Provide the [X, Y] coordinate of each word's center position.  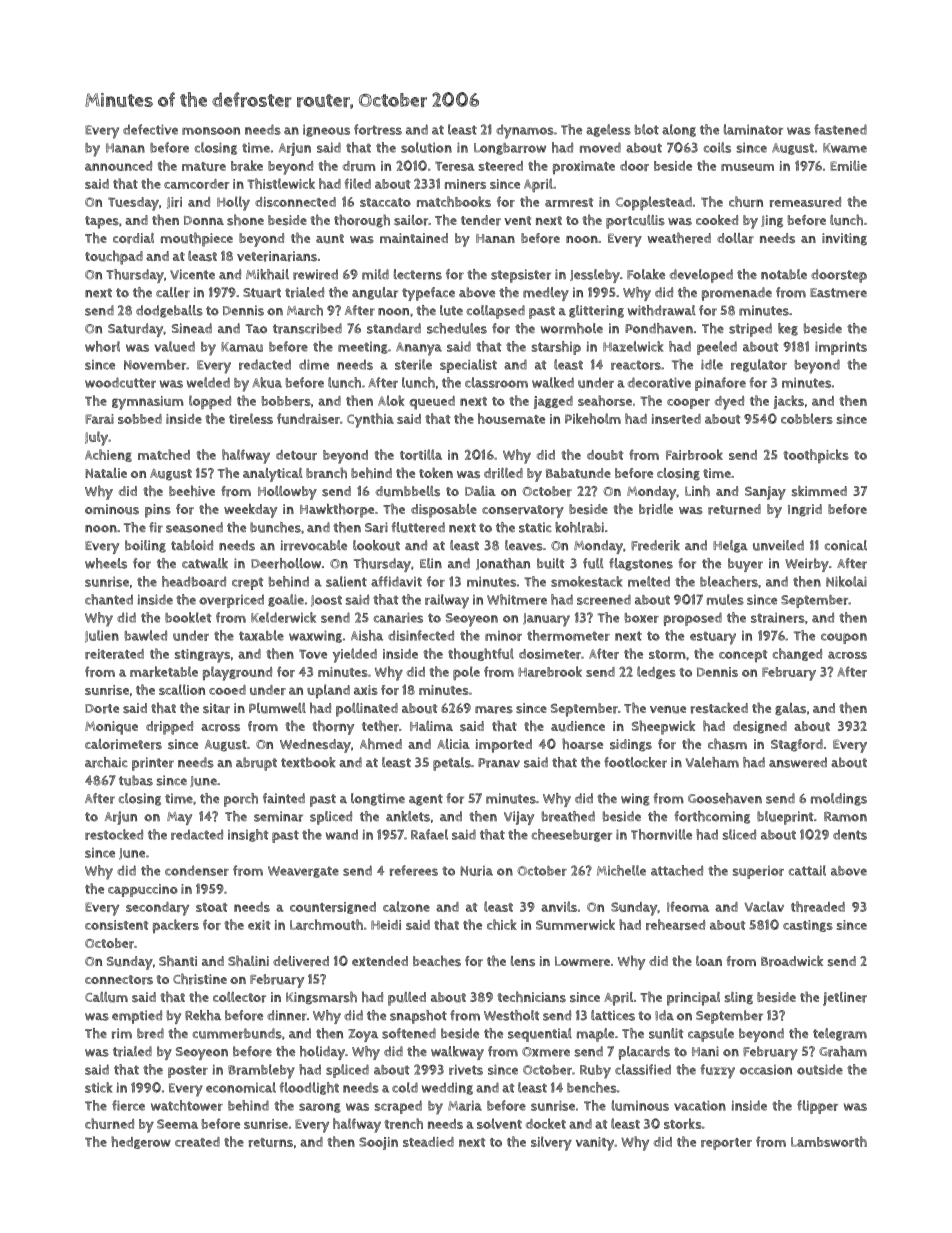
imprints [841, 348]
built [550, 563]
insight [248, 835]
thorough [362, 221]
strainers [778, 618]
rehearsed [675, 924]
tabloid [192, 545]
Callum [106, 997]
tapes [102, 222]
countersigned [333, 908]
